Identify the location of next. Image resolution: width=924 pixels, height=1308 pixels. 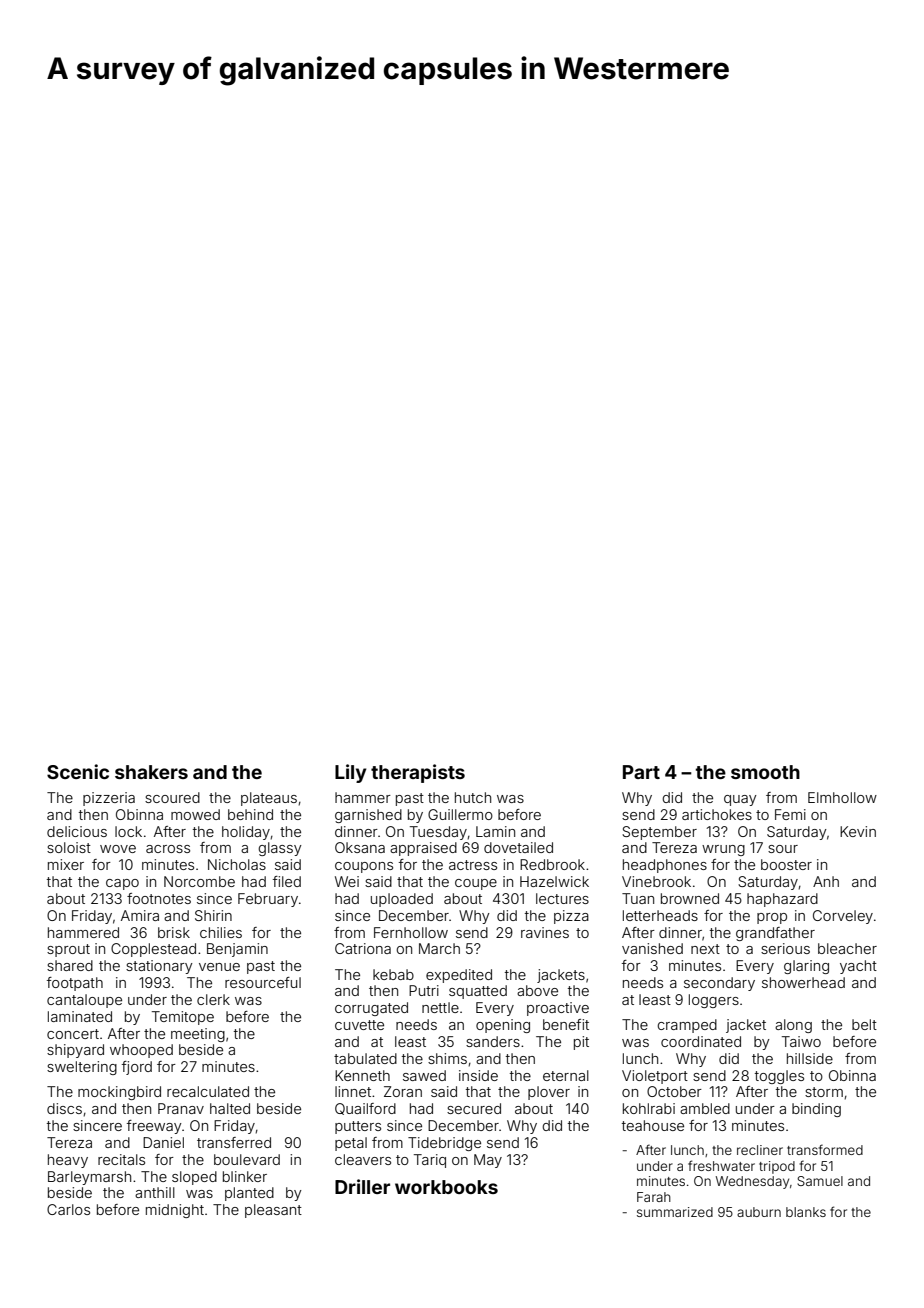
(705, 949).
